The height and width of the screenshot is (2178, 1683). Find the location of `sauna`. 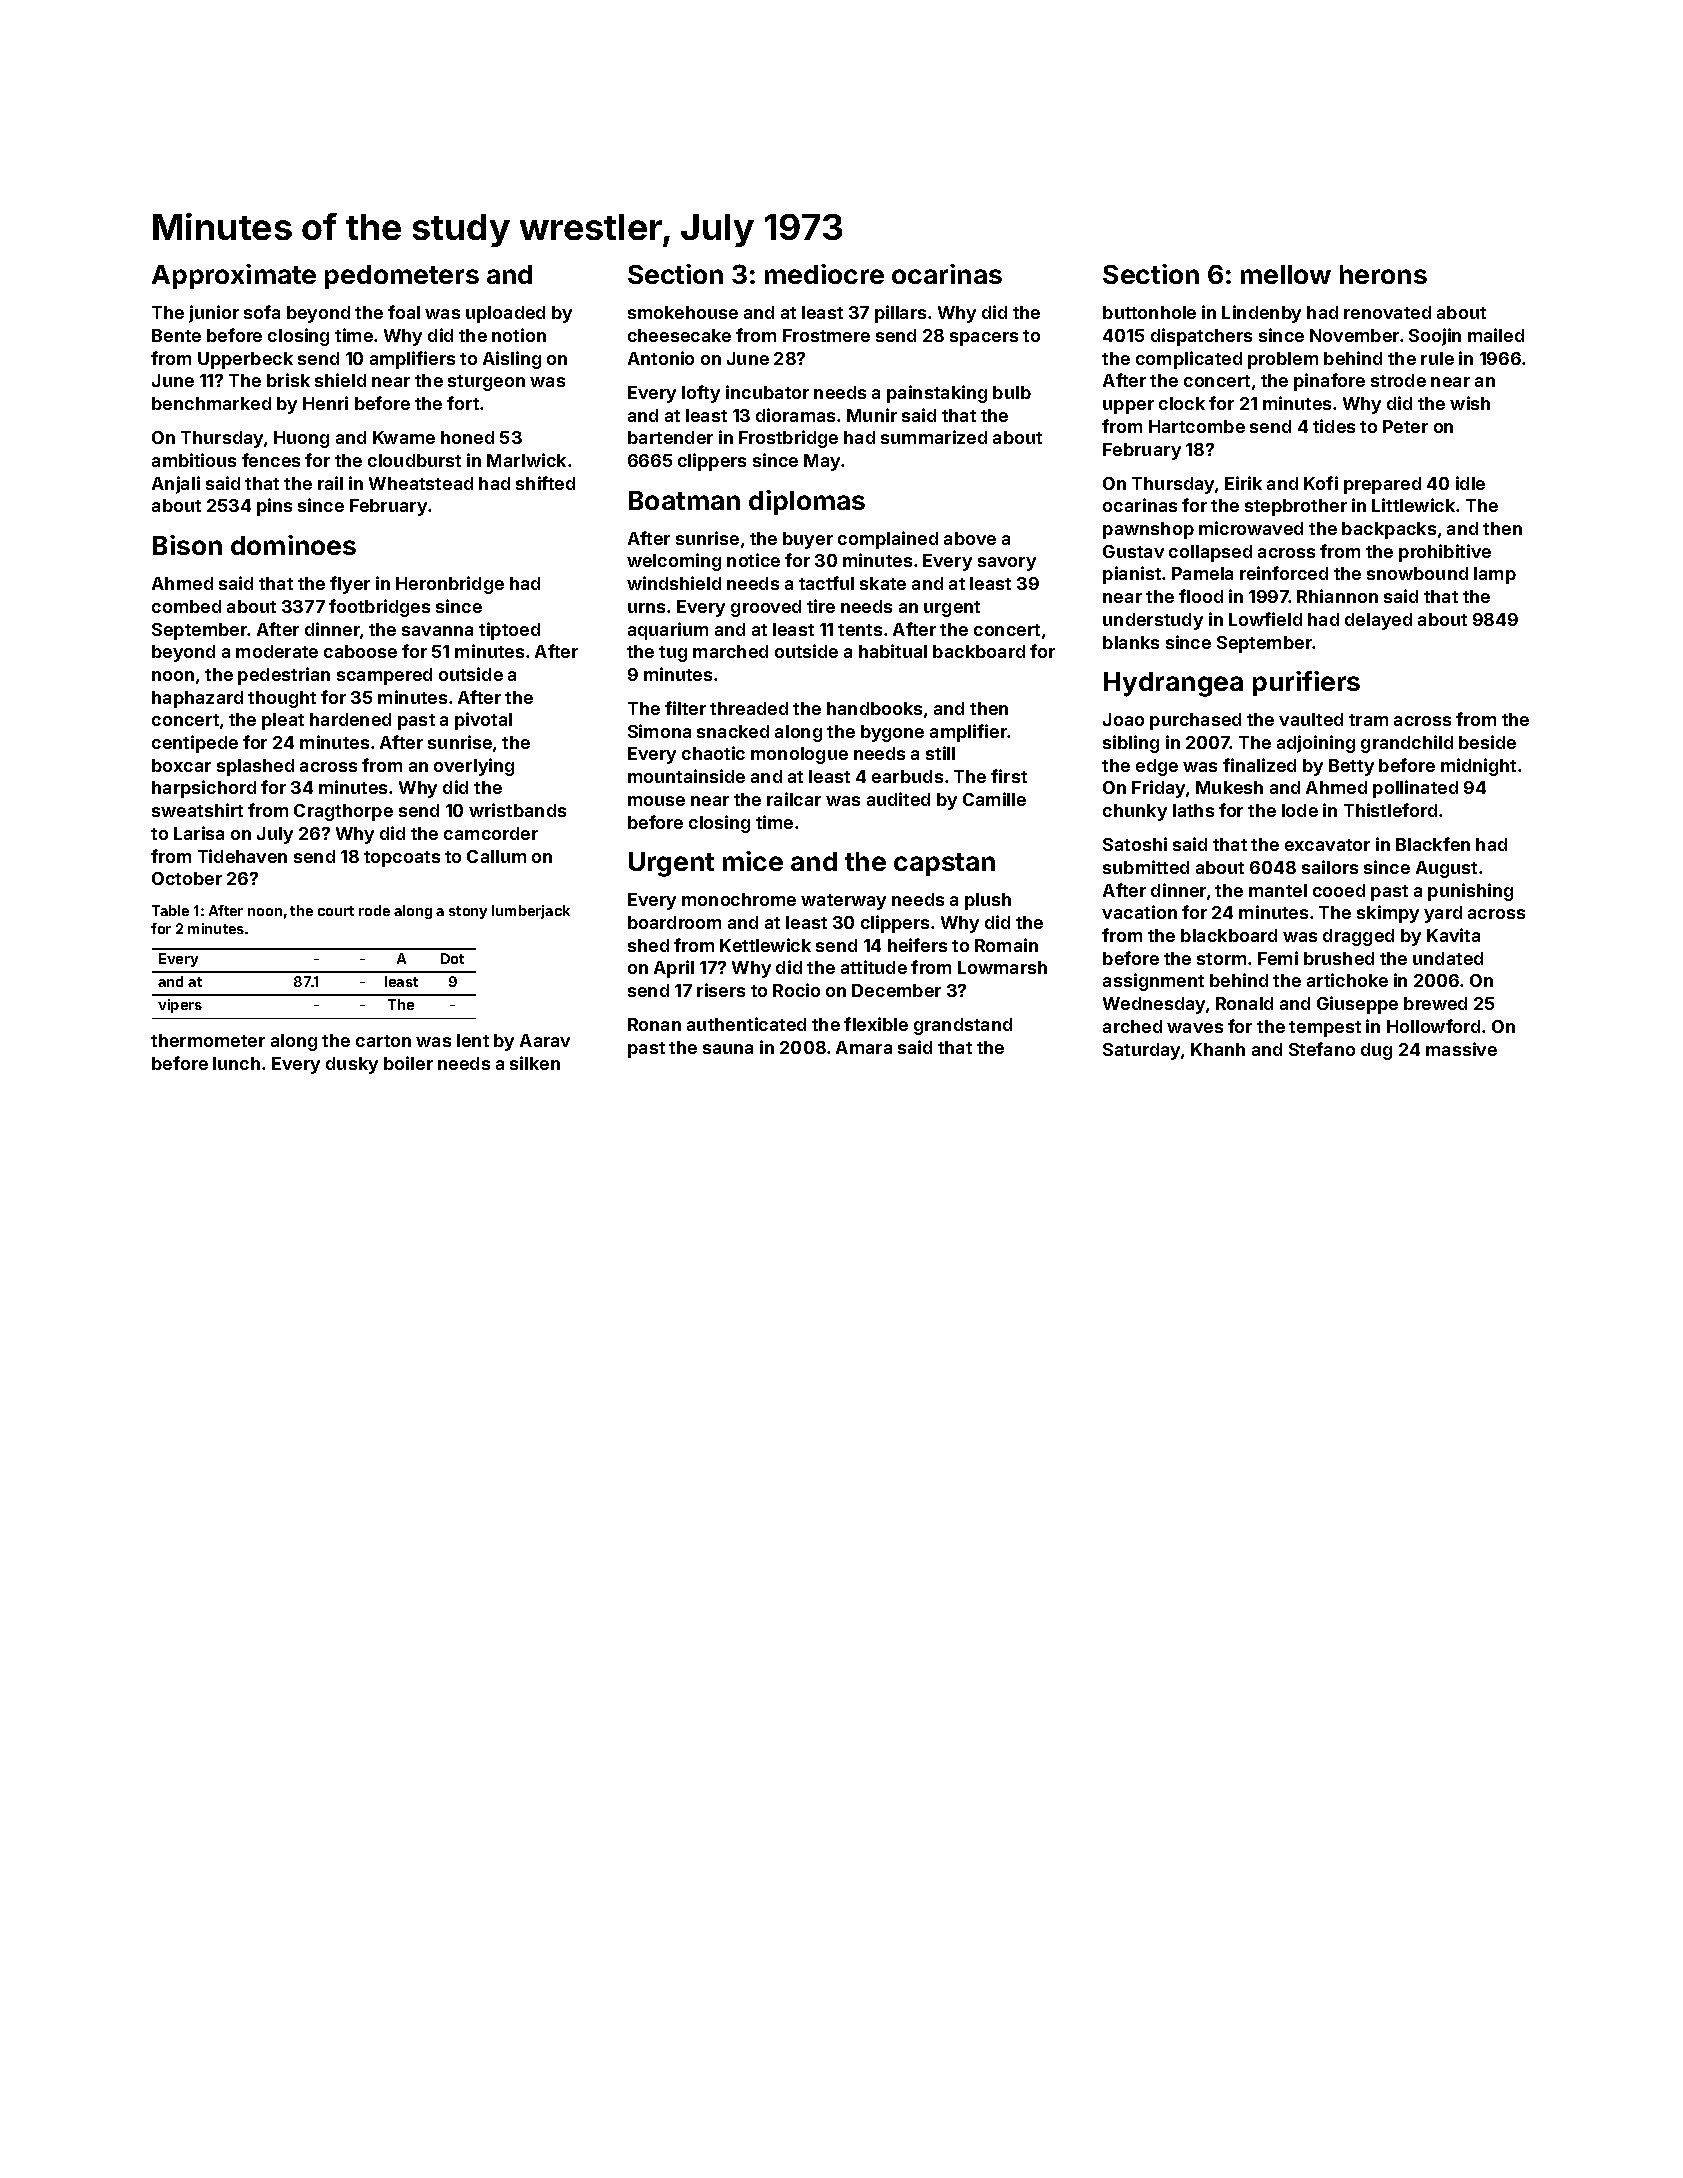

sauna is located at coordinates (728, 1049).
